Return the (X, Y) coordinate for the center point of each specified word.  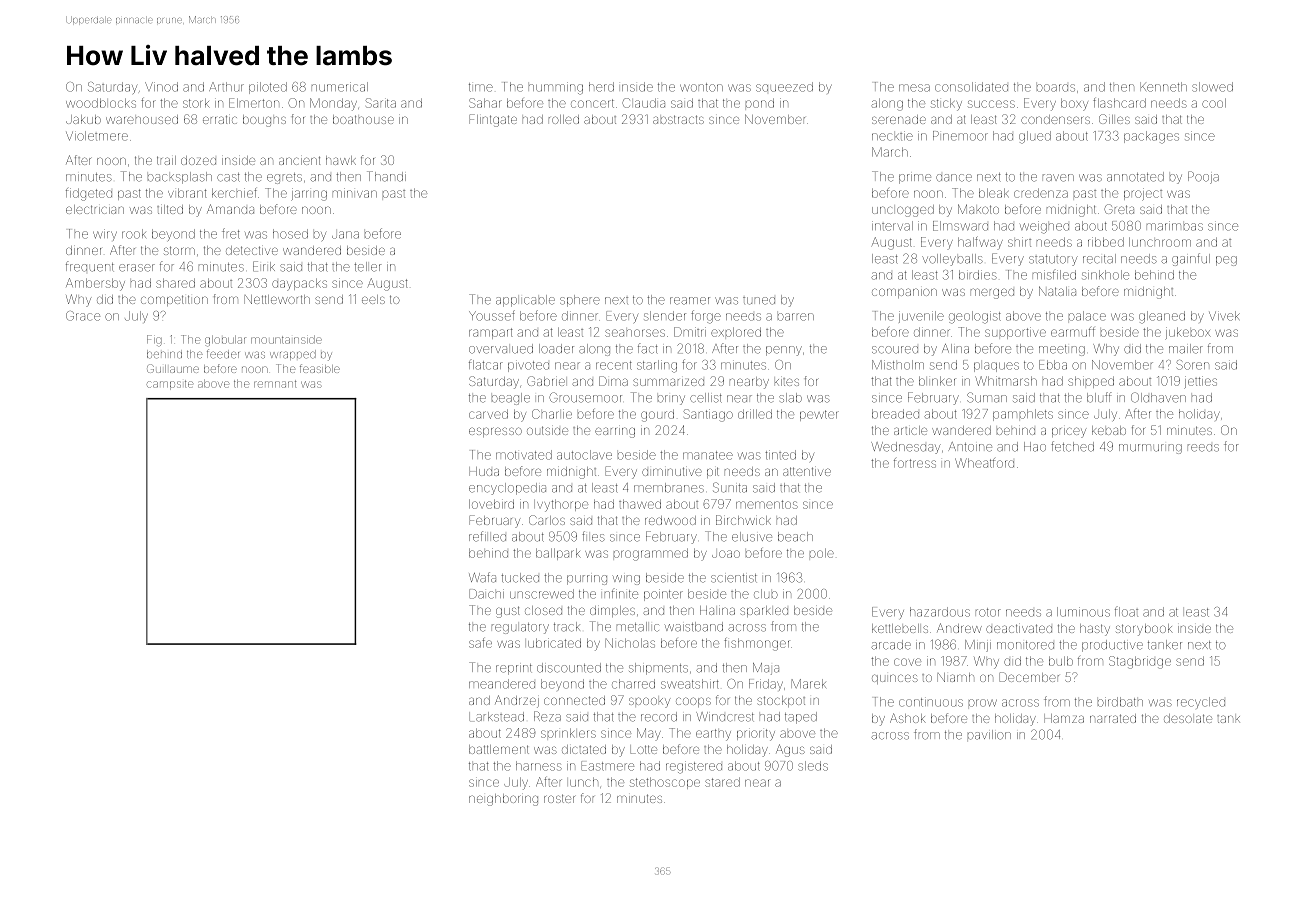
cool (1214, 103)
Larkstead (496, 717)
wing (626, 580)
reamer (690, 301)
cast (228, 177)
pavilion (989, 735)
